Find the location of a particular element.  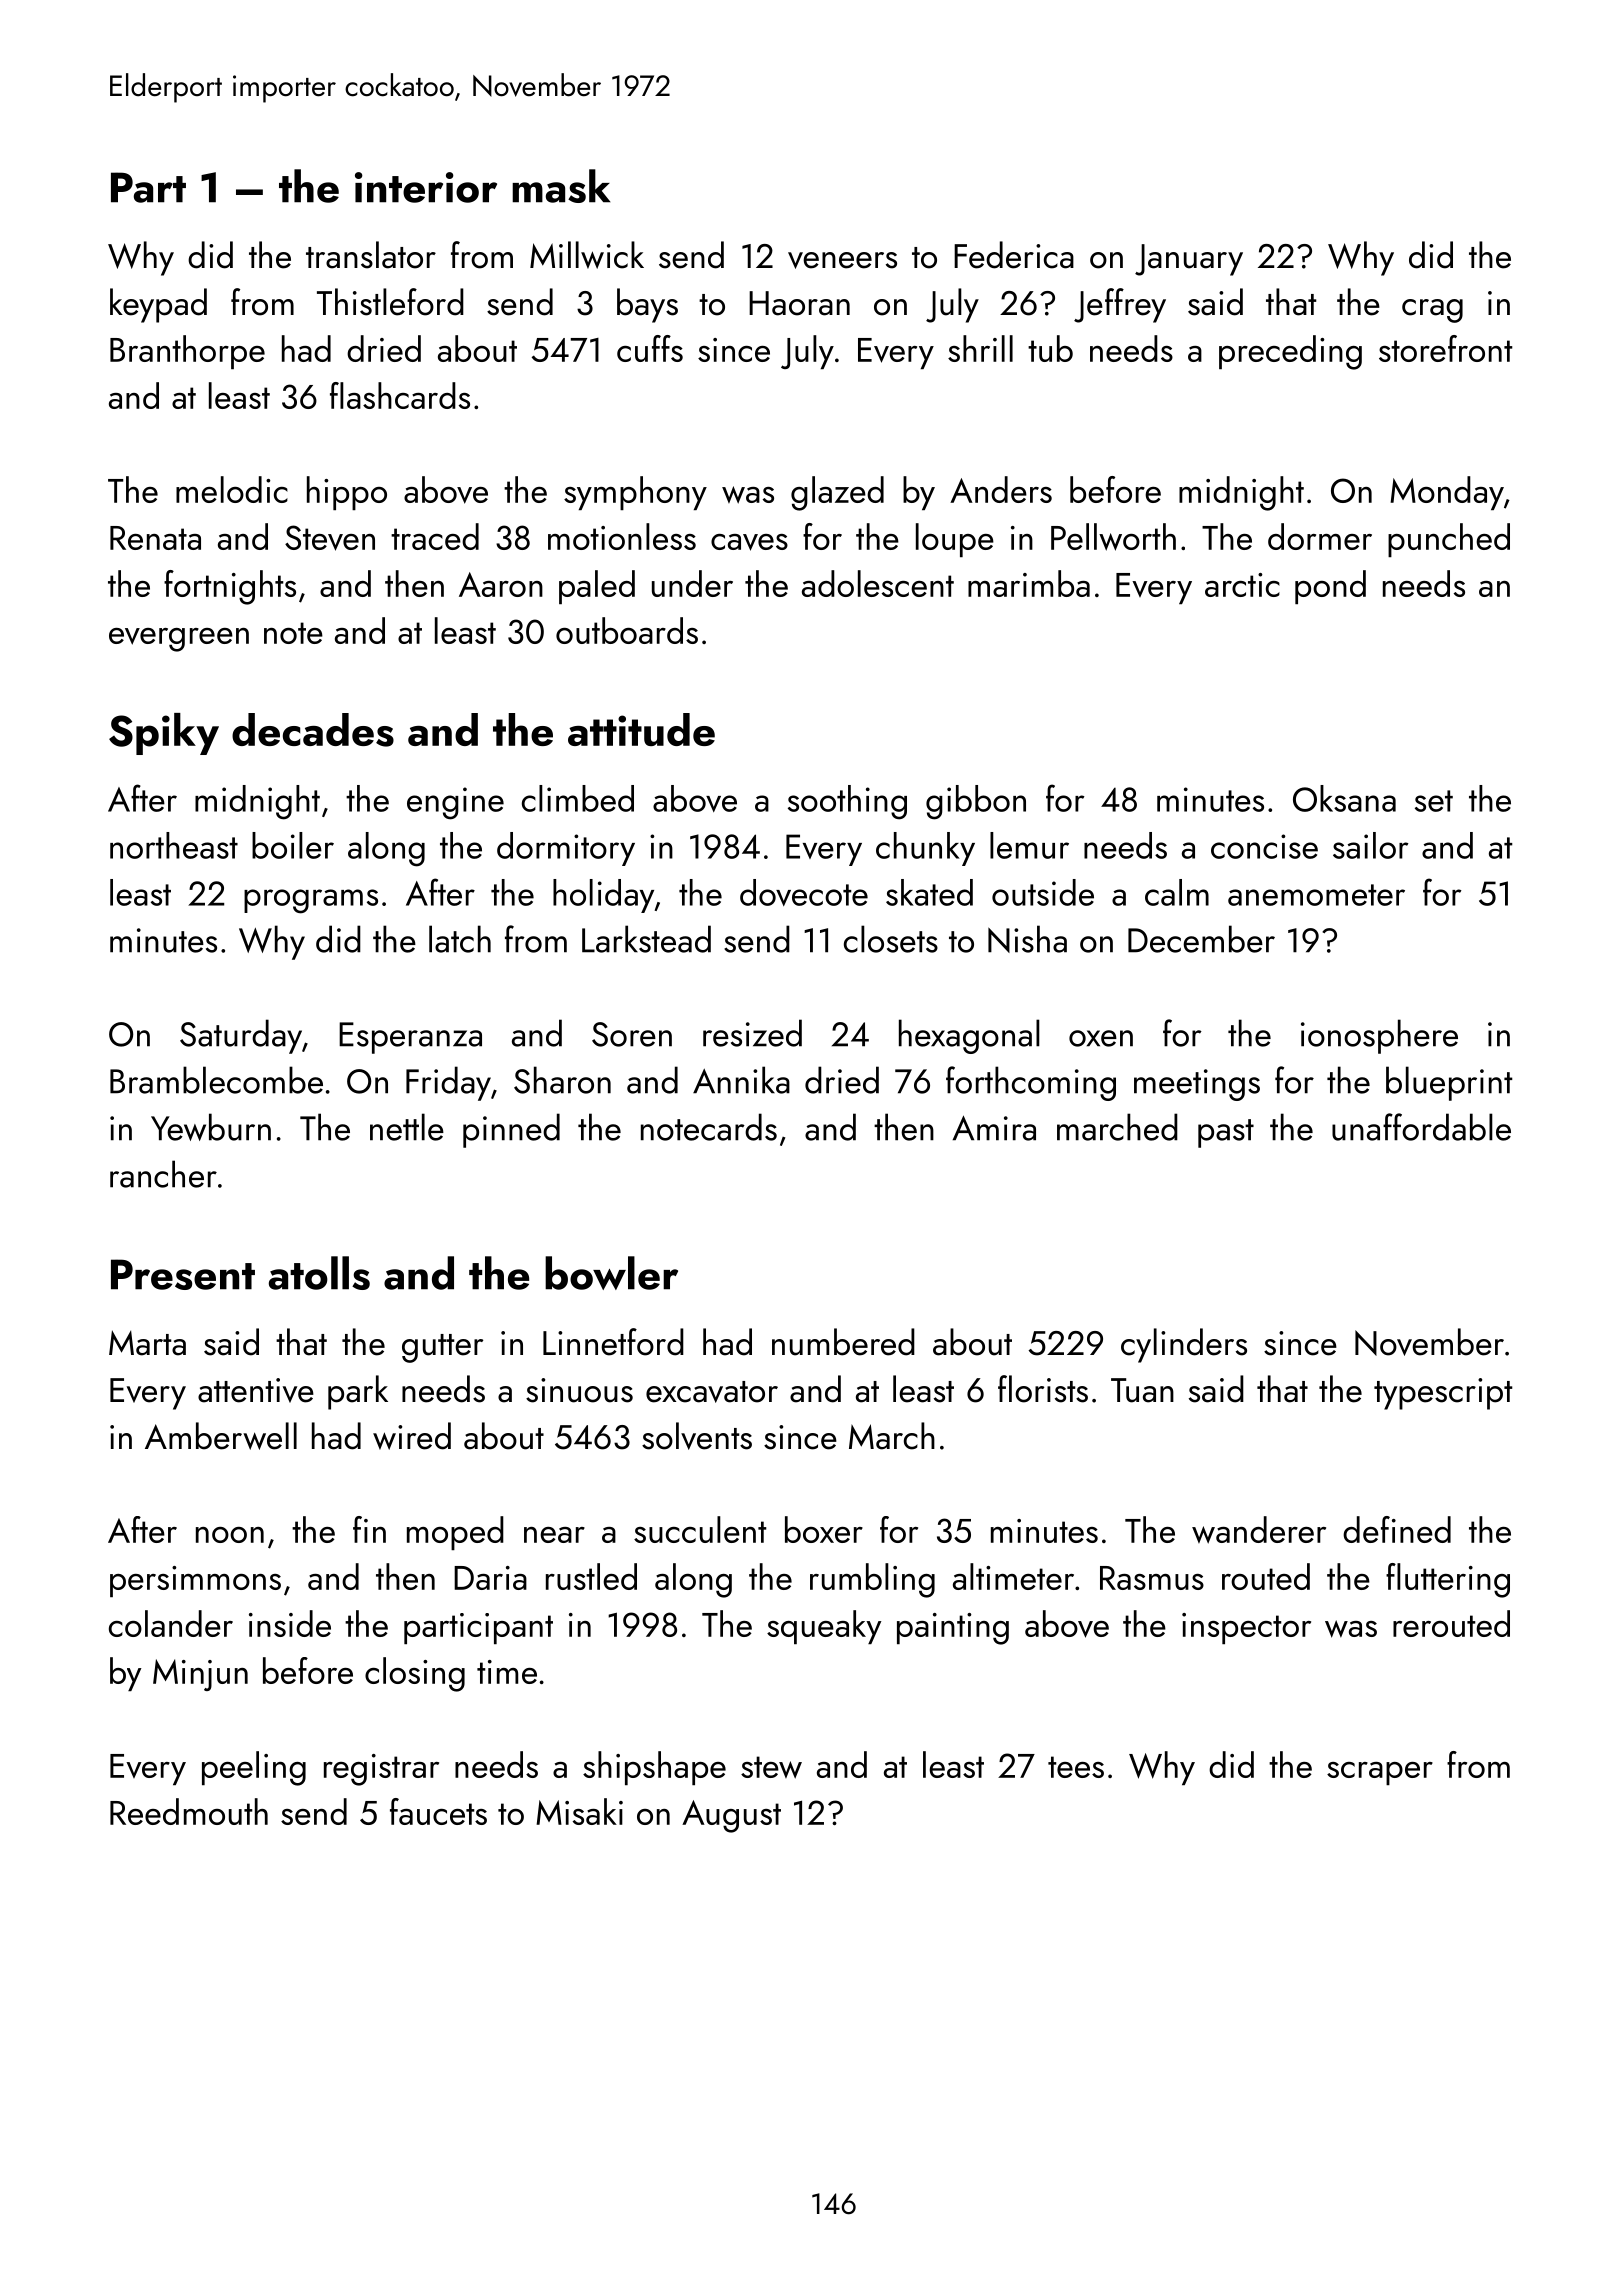

dovecote is located at coordinates (804, 892).
